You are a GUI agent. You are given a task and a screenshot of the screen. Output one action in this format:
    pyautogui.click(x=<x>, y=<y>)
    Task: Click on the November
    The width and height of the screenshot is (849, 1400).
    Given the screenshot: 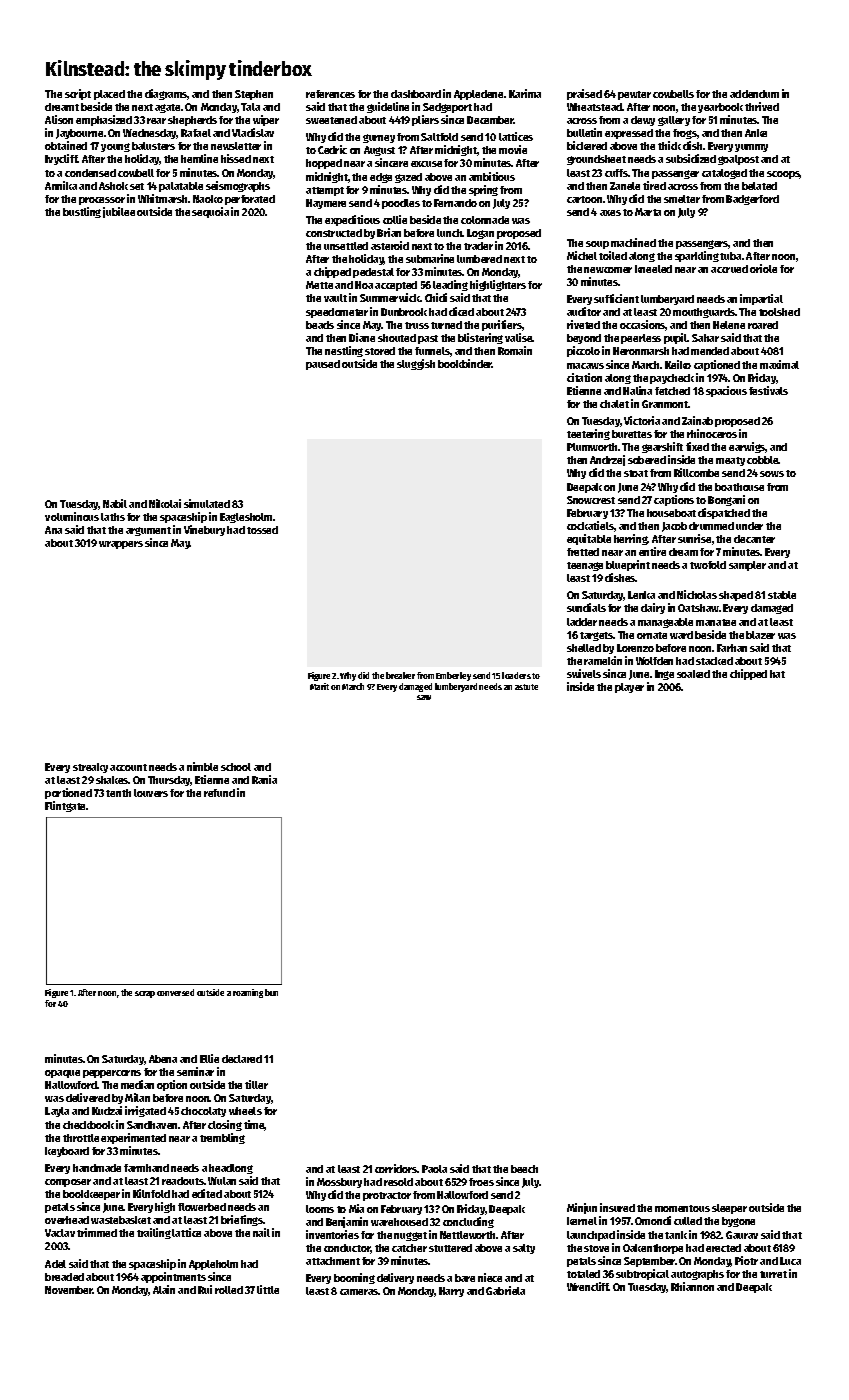 What is the action you would take?
    pyautogui.click(x=69, y=1290)
